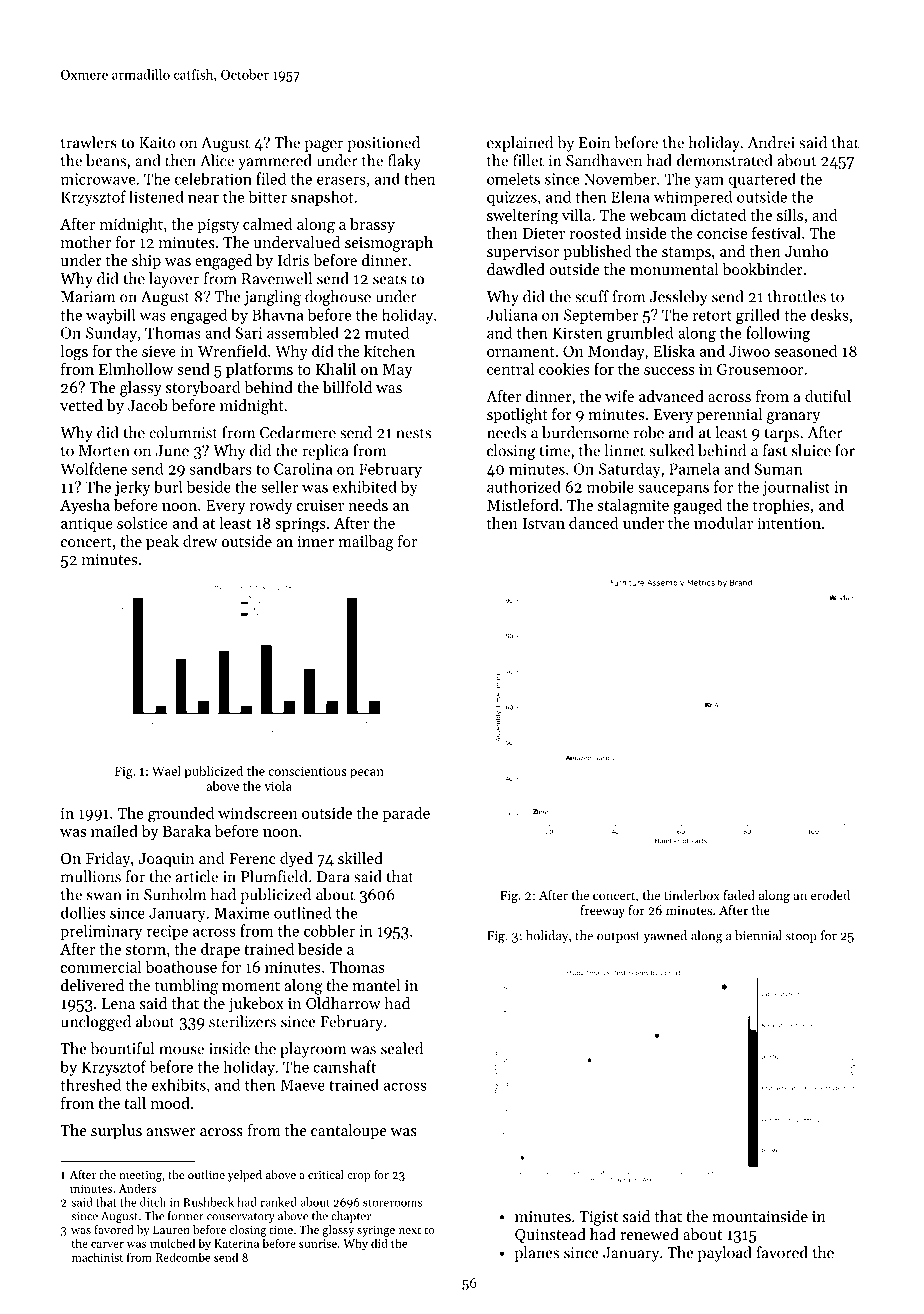 Image resolution: width=924 pixels, height=1314 pixels. What do you see at coordinates (88, 297) in the screenshot?
I see `Mariam` at bounding box center [88, 297].
